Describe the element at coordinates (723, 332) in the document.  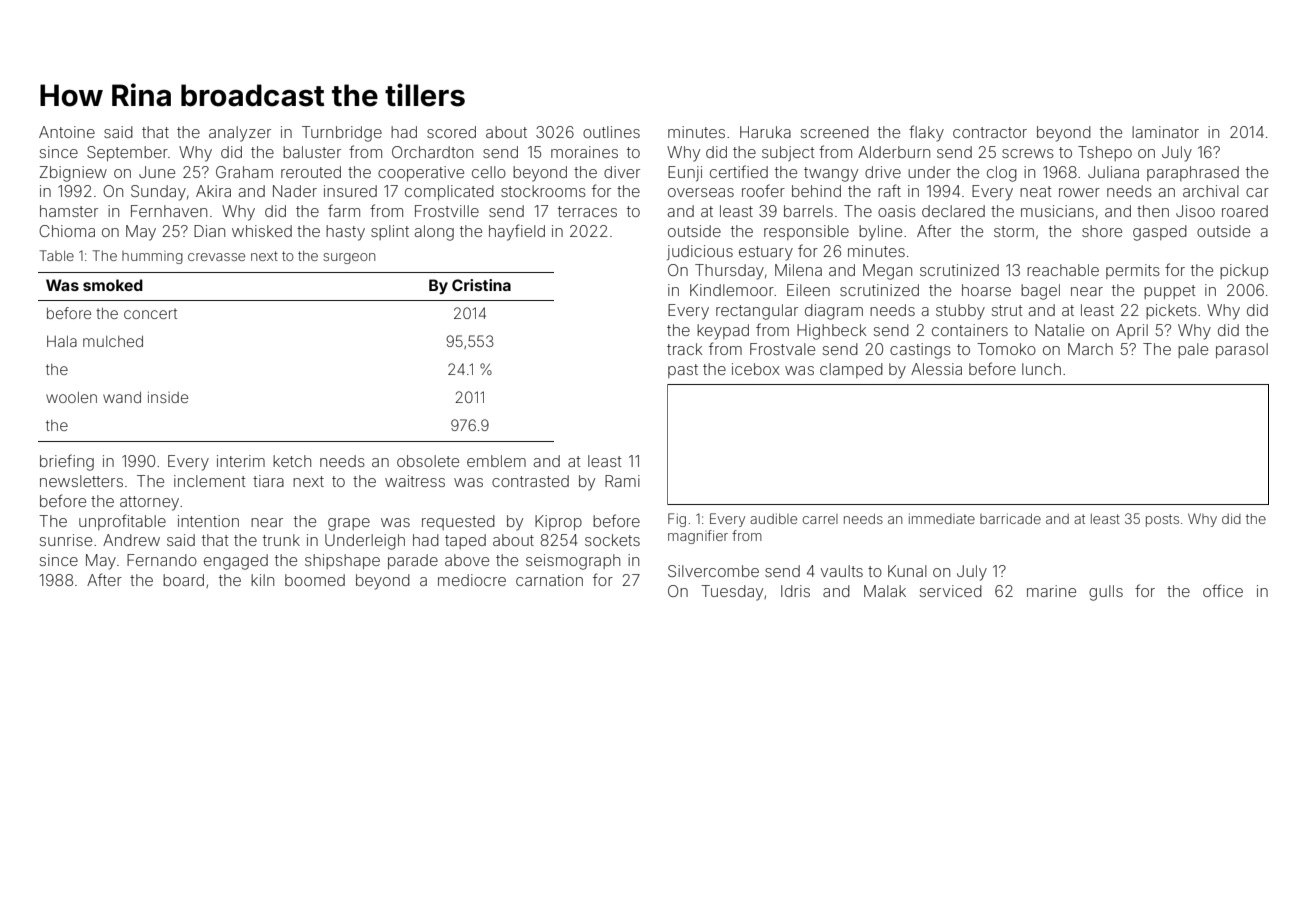
I see `keypad` at that location.
